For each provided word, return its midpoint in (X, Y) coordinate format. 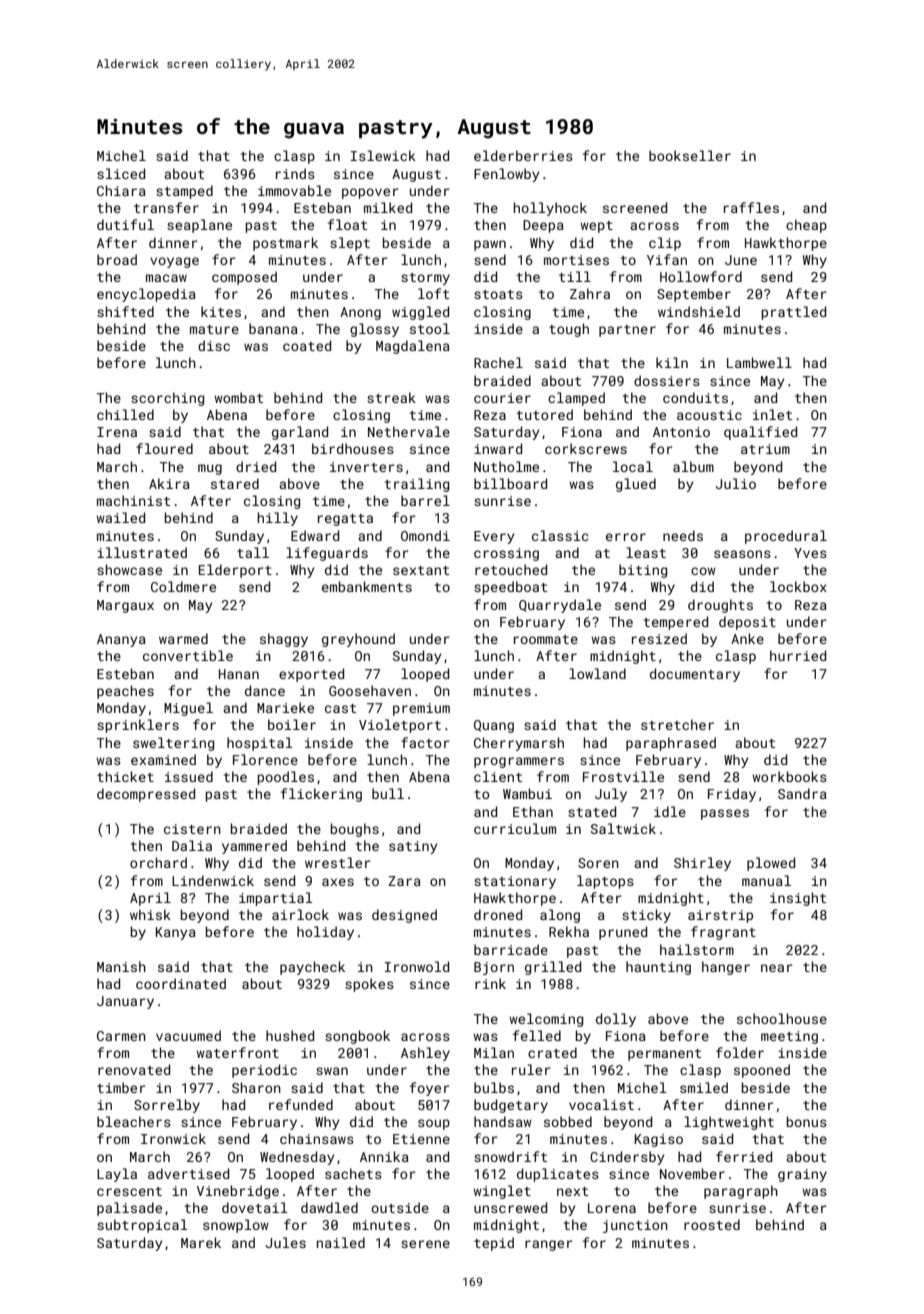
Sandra (802, 793)
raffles (751, 207)
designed (404, 916)
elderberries (523, 155)
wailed (121, 517)
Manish (121, 966)
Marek (201, 1242)
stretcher (677, 724)
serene (425, 1244)
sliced (121, 173)
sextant (421, 570)
